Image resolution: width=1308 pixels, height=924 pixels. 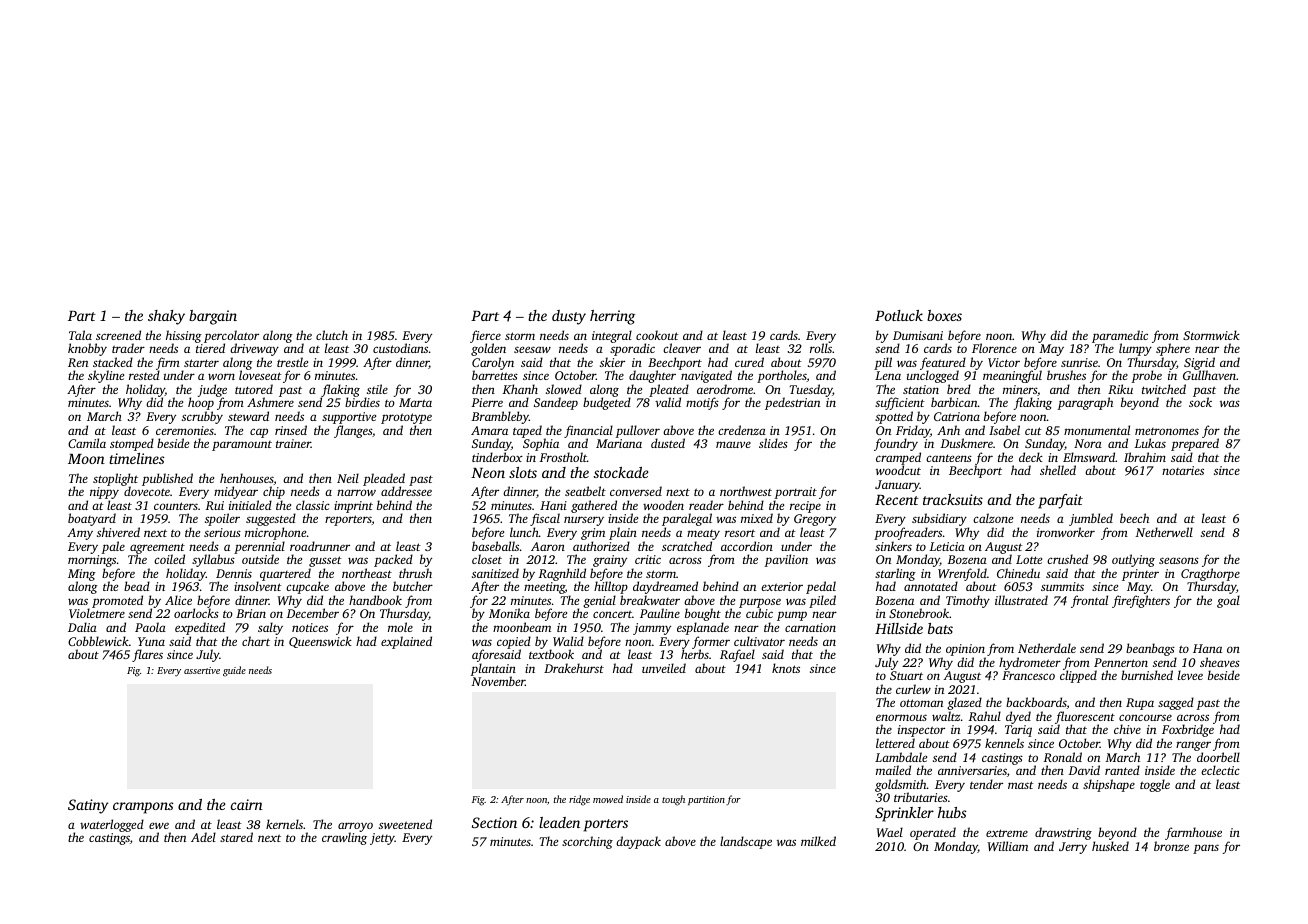 I want to click on starter, so click(x=201, y=363).
